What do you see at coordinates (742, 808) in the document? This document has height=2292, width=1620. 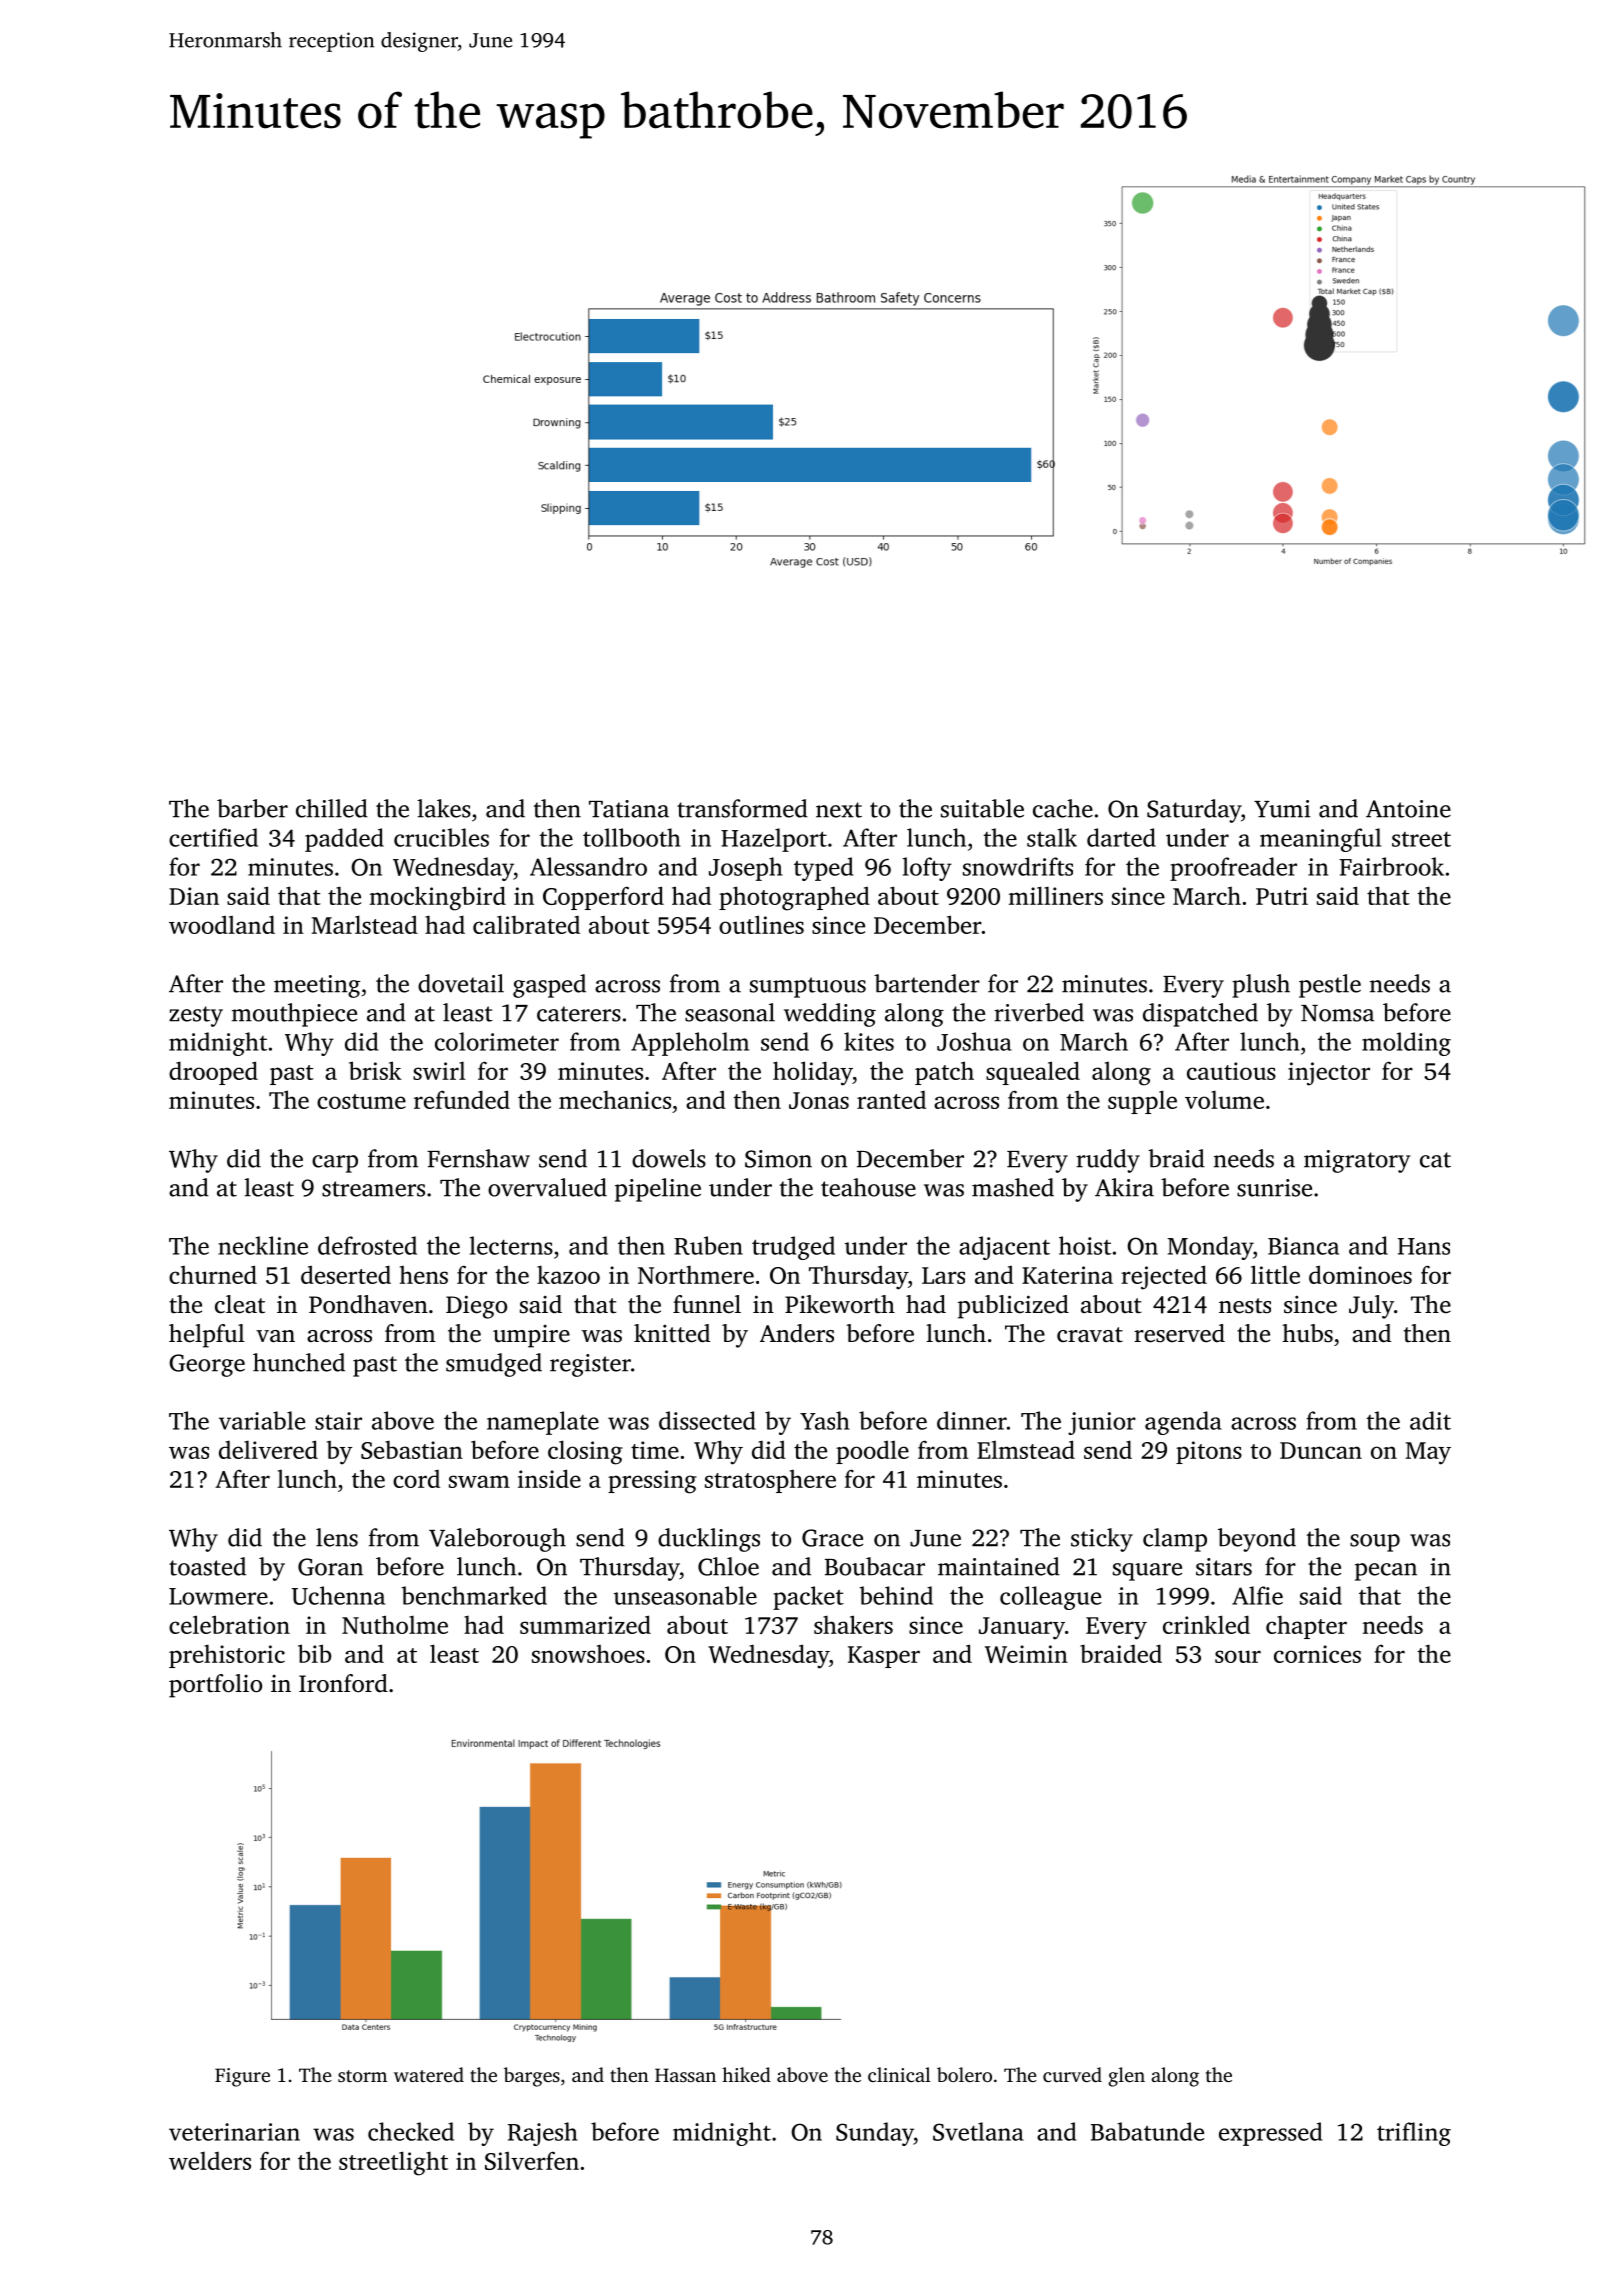 I see `transformed` at bounding box center [742, 808].
